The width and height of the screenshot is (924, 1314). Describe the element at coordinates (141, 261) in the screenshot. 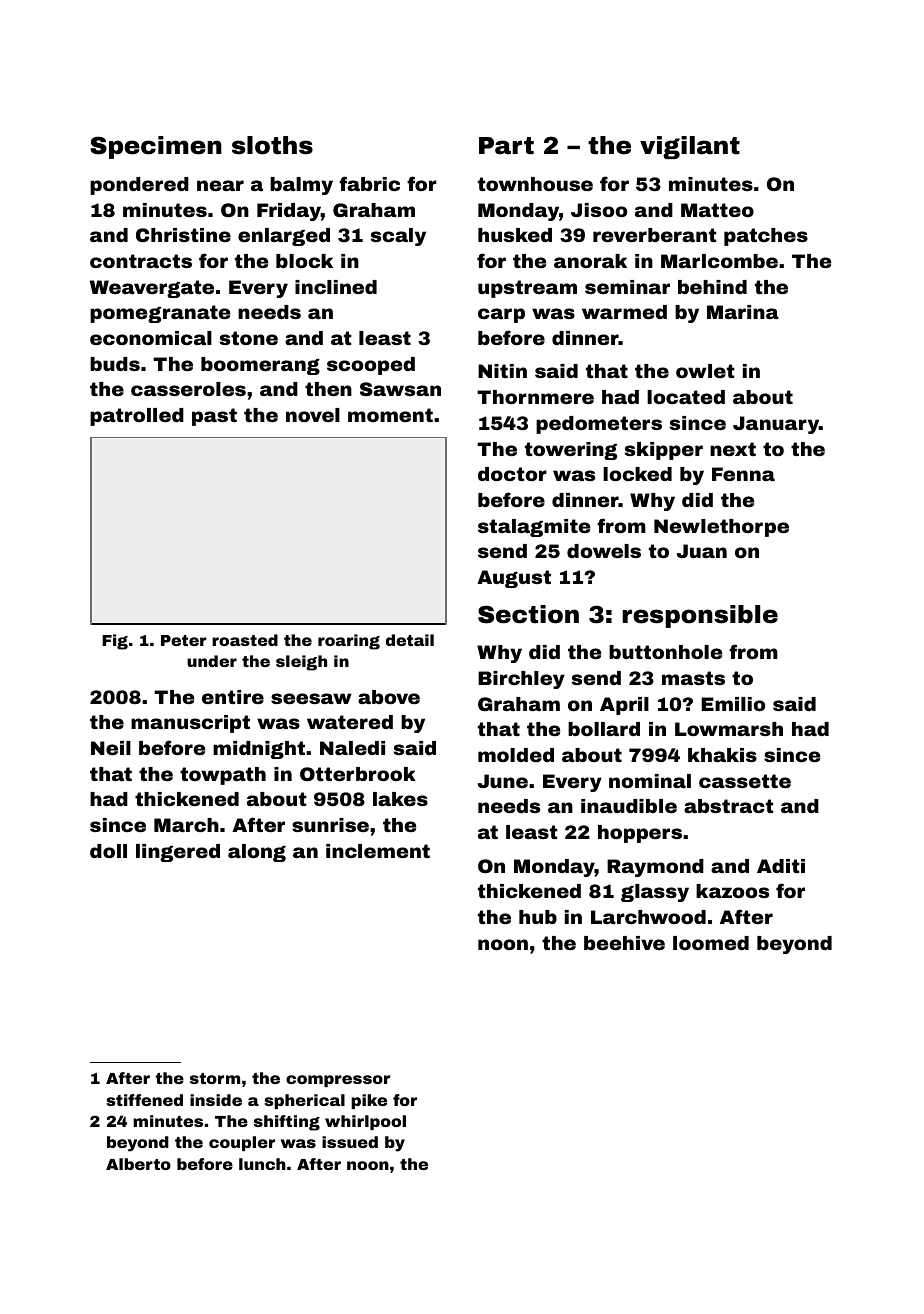

I see `contracts` at that location.
